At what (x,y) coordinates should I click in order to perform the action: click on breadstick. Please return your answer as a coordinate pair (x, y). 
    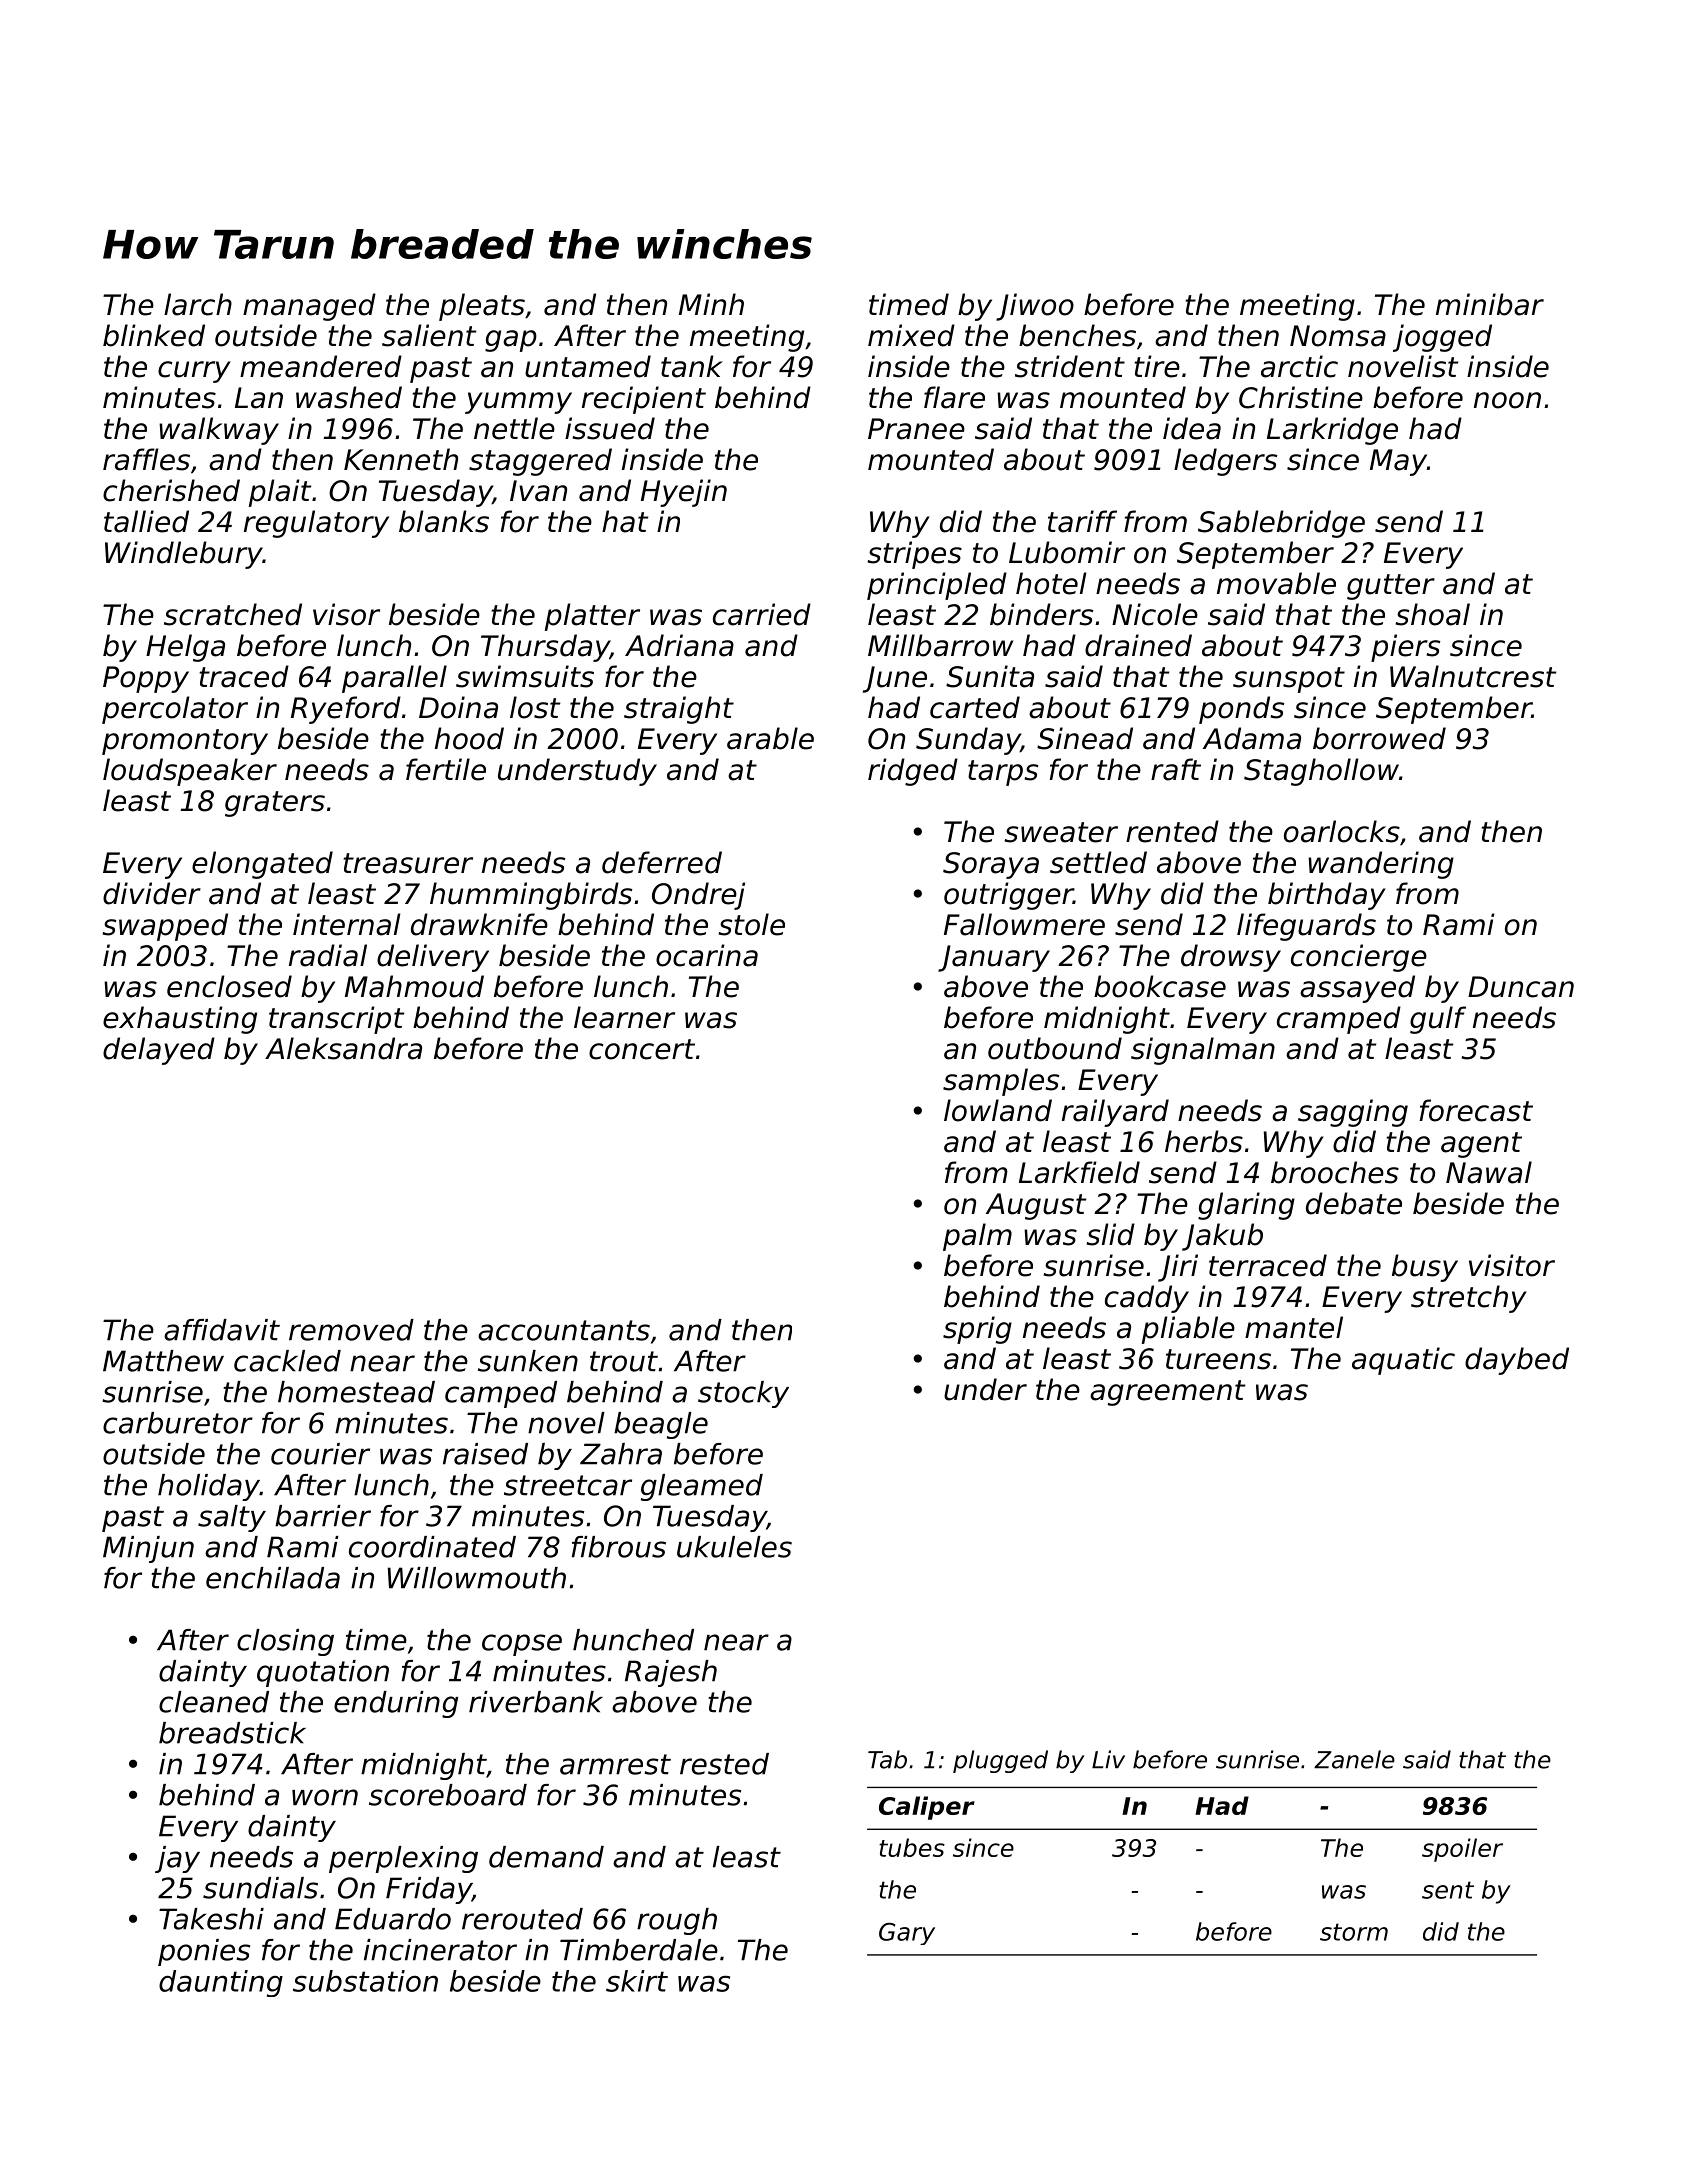
    Looking at the image, I should click on (232, 1733).
